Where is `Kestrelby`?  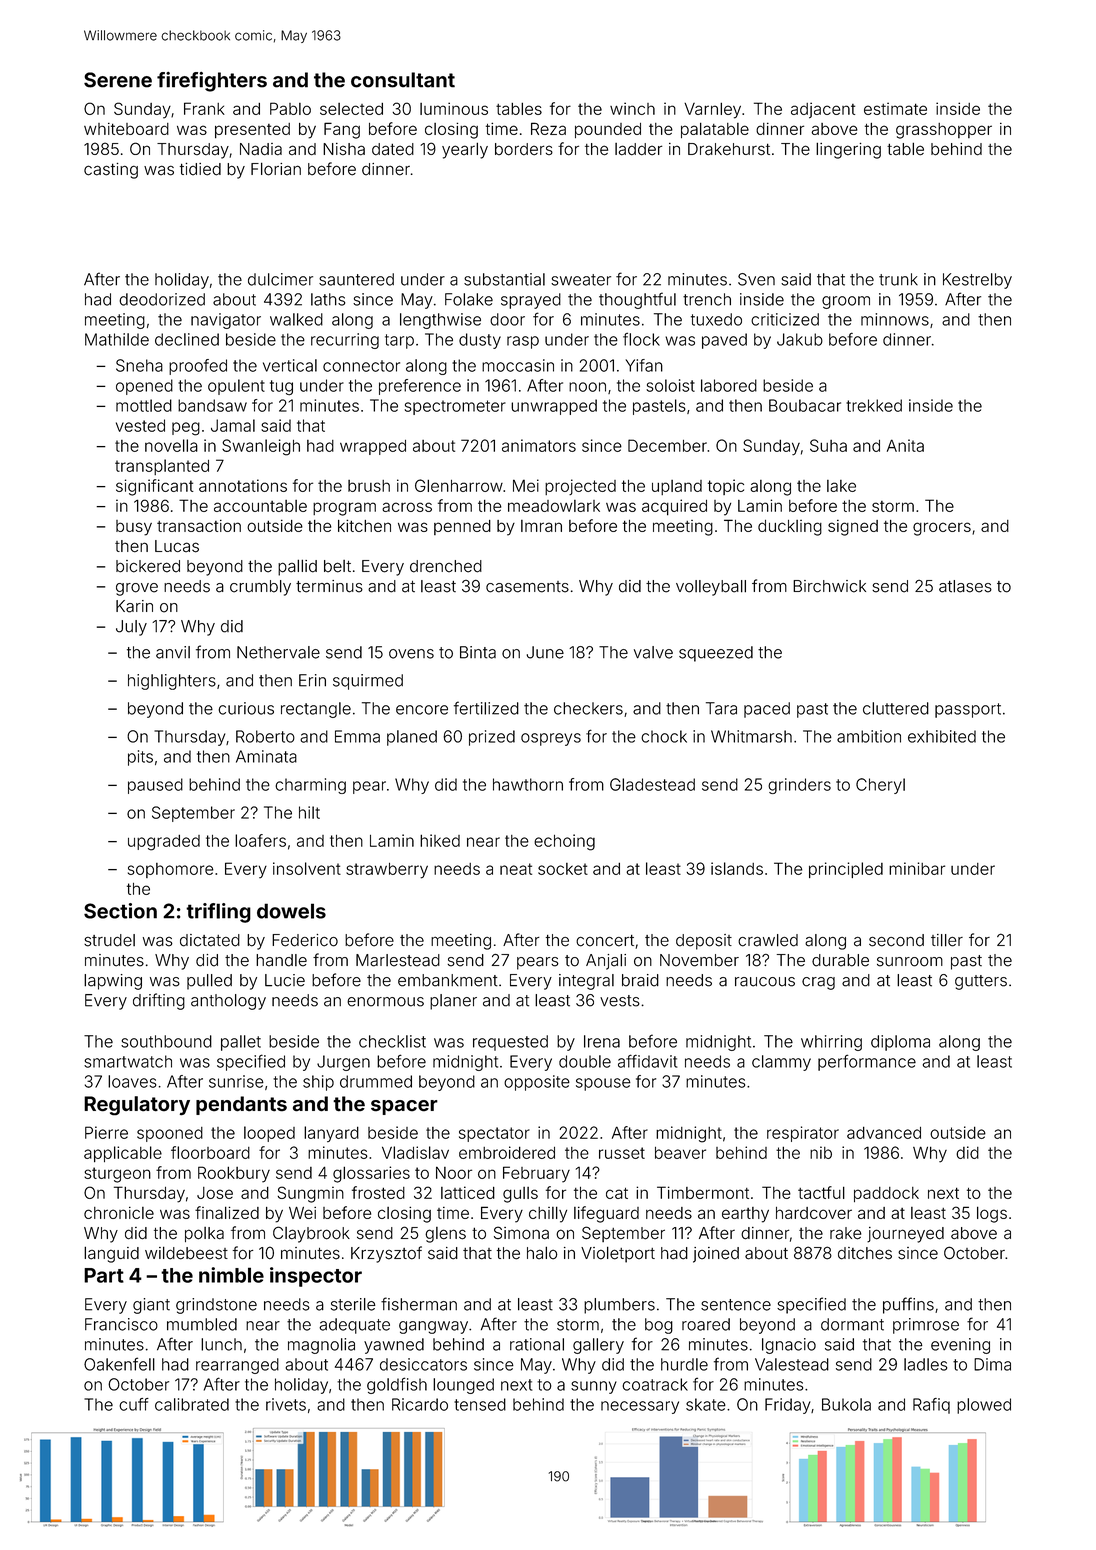 Kestrelby is located at coordinates (977, 281).
